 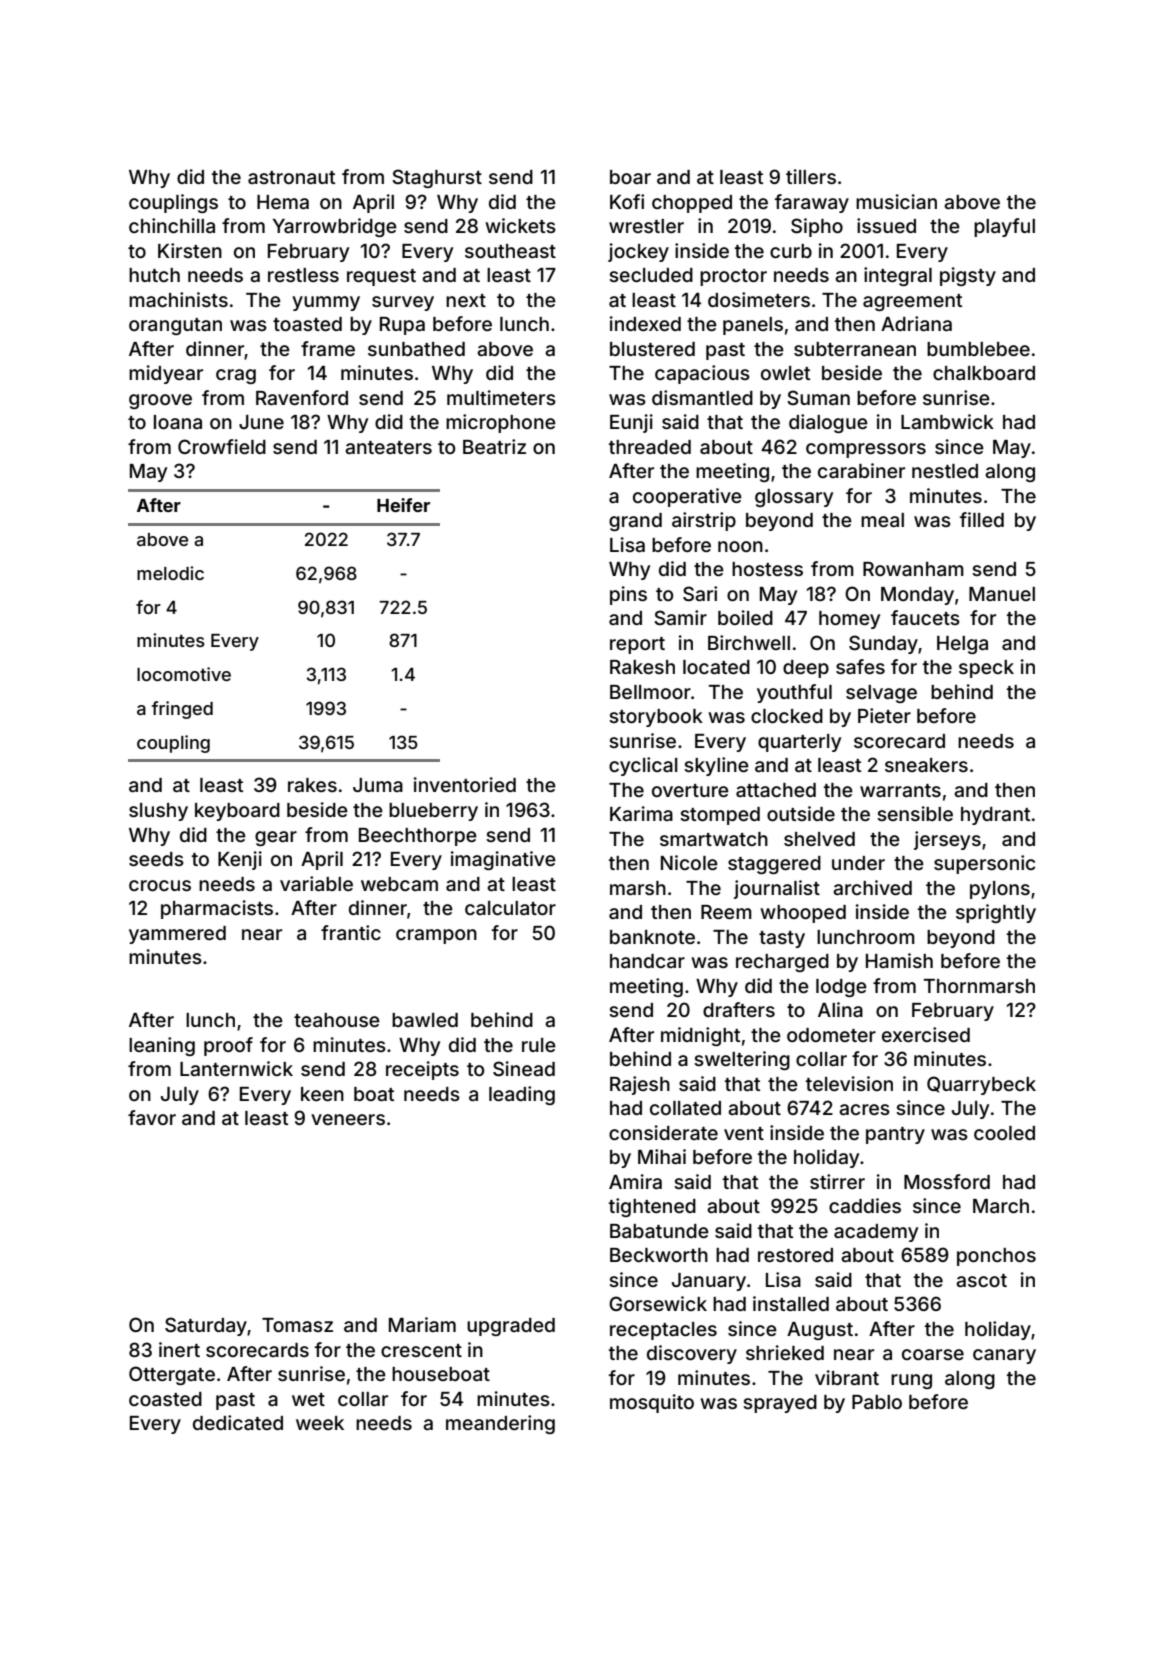 I want to click on issued, so click(x=886, y=225).
